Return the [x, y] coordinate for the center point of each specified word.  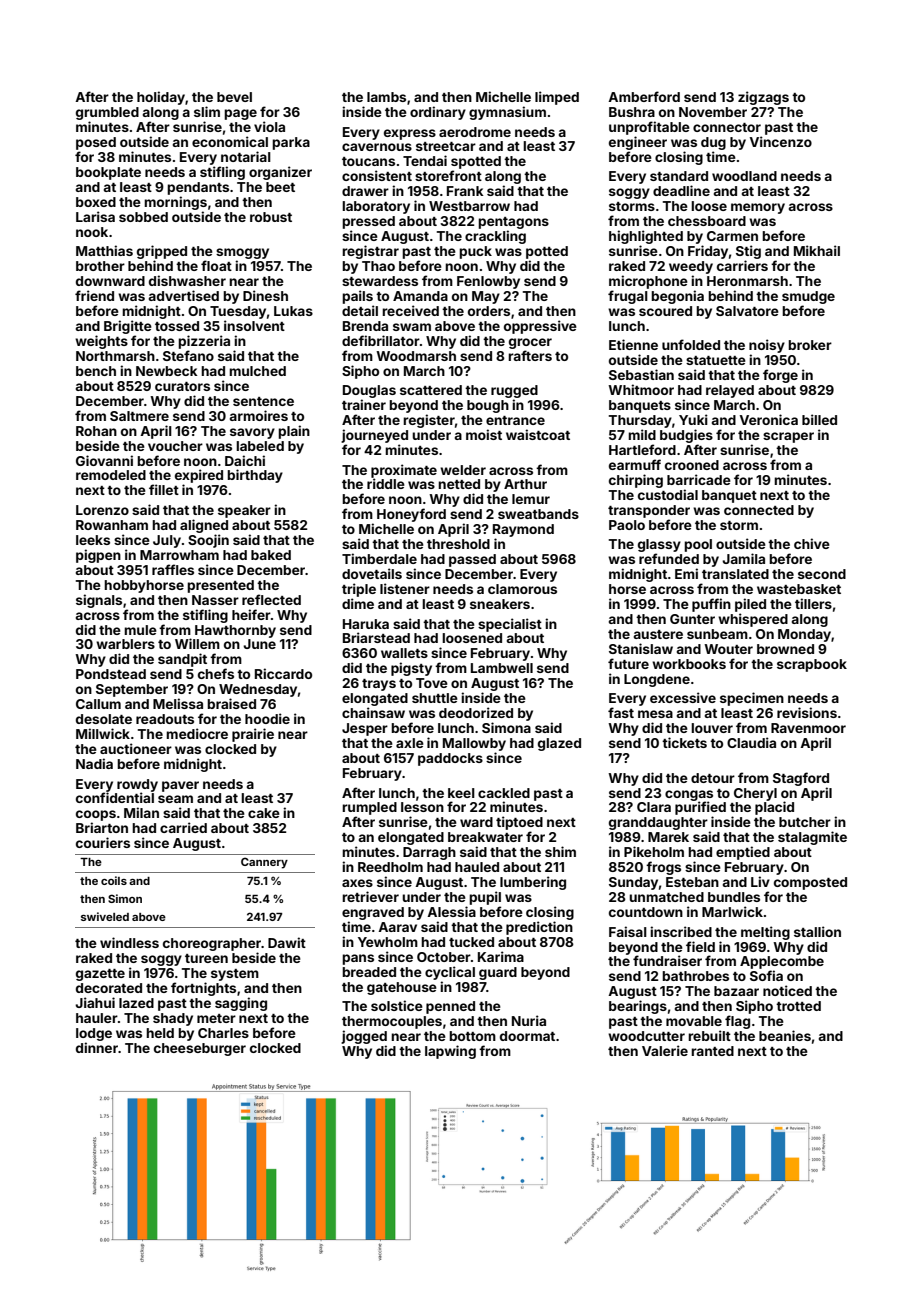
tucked [471, 942]
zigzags [763, 98]
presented [220, 586]
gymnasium [507, 113]
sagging [241, 1004]
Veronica [769, 419]
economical [230, 141]
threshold [458, 544]
